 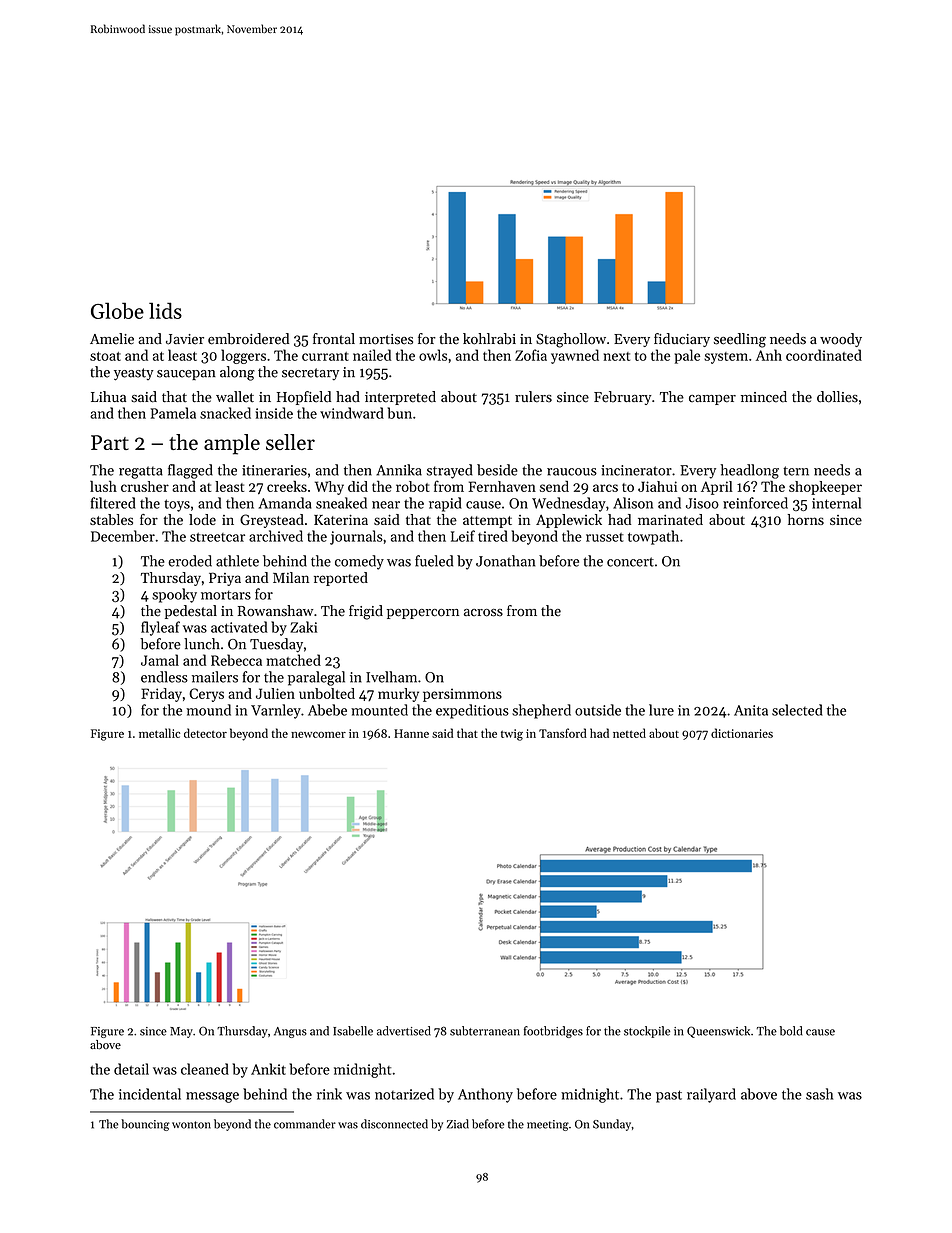 What do you see at coordinates (548, 1125) in the page?
I see `meeting` at bounding box center [548, 1125].
